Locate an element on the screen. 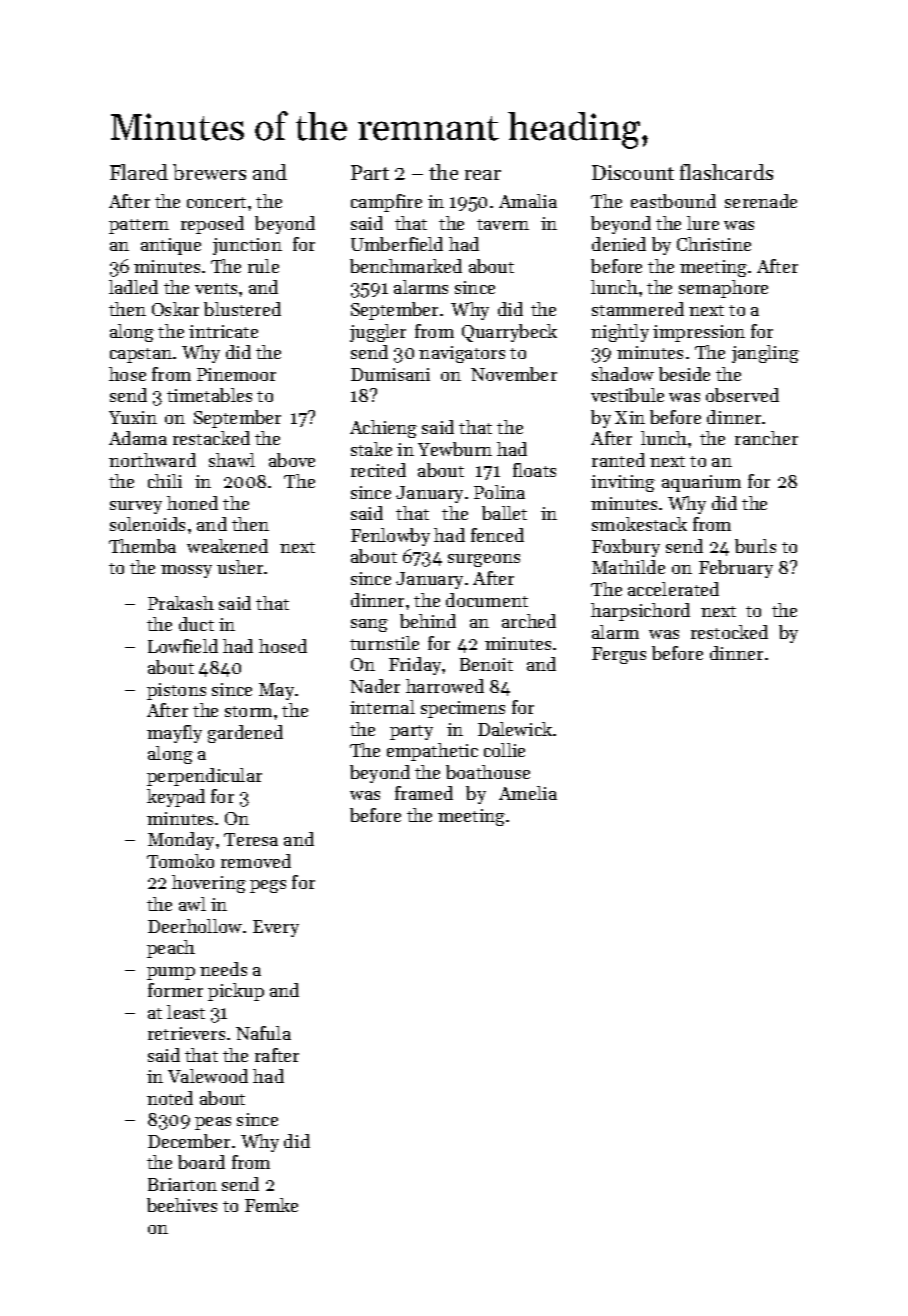 The image size is (908, 1316). Dalewick is located at coordinates (515, 729).
